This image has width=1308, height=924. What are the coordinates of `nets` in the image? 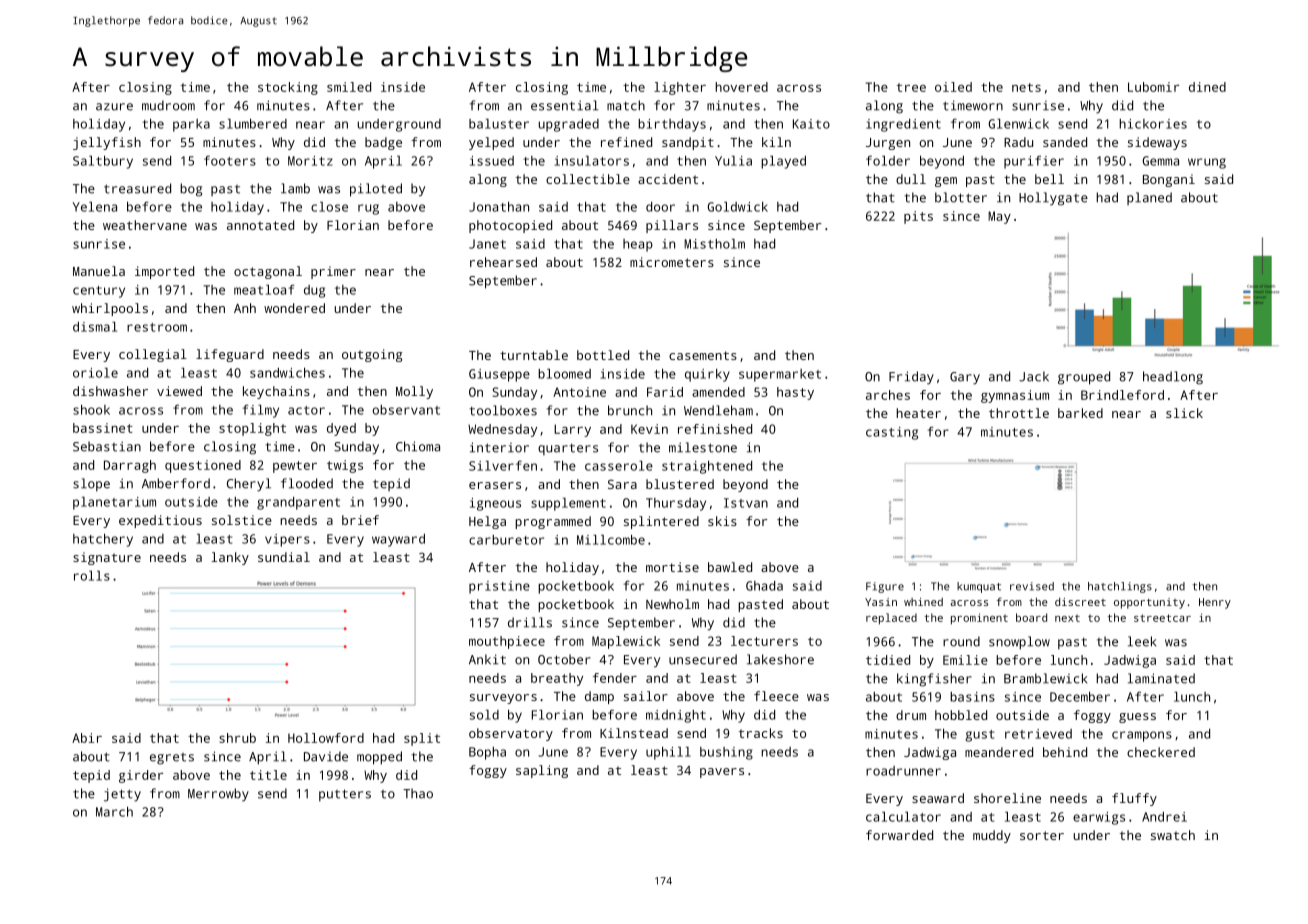 It's located at (1026, 87).
